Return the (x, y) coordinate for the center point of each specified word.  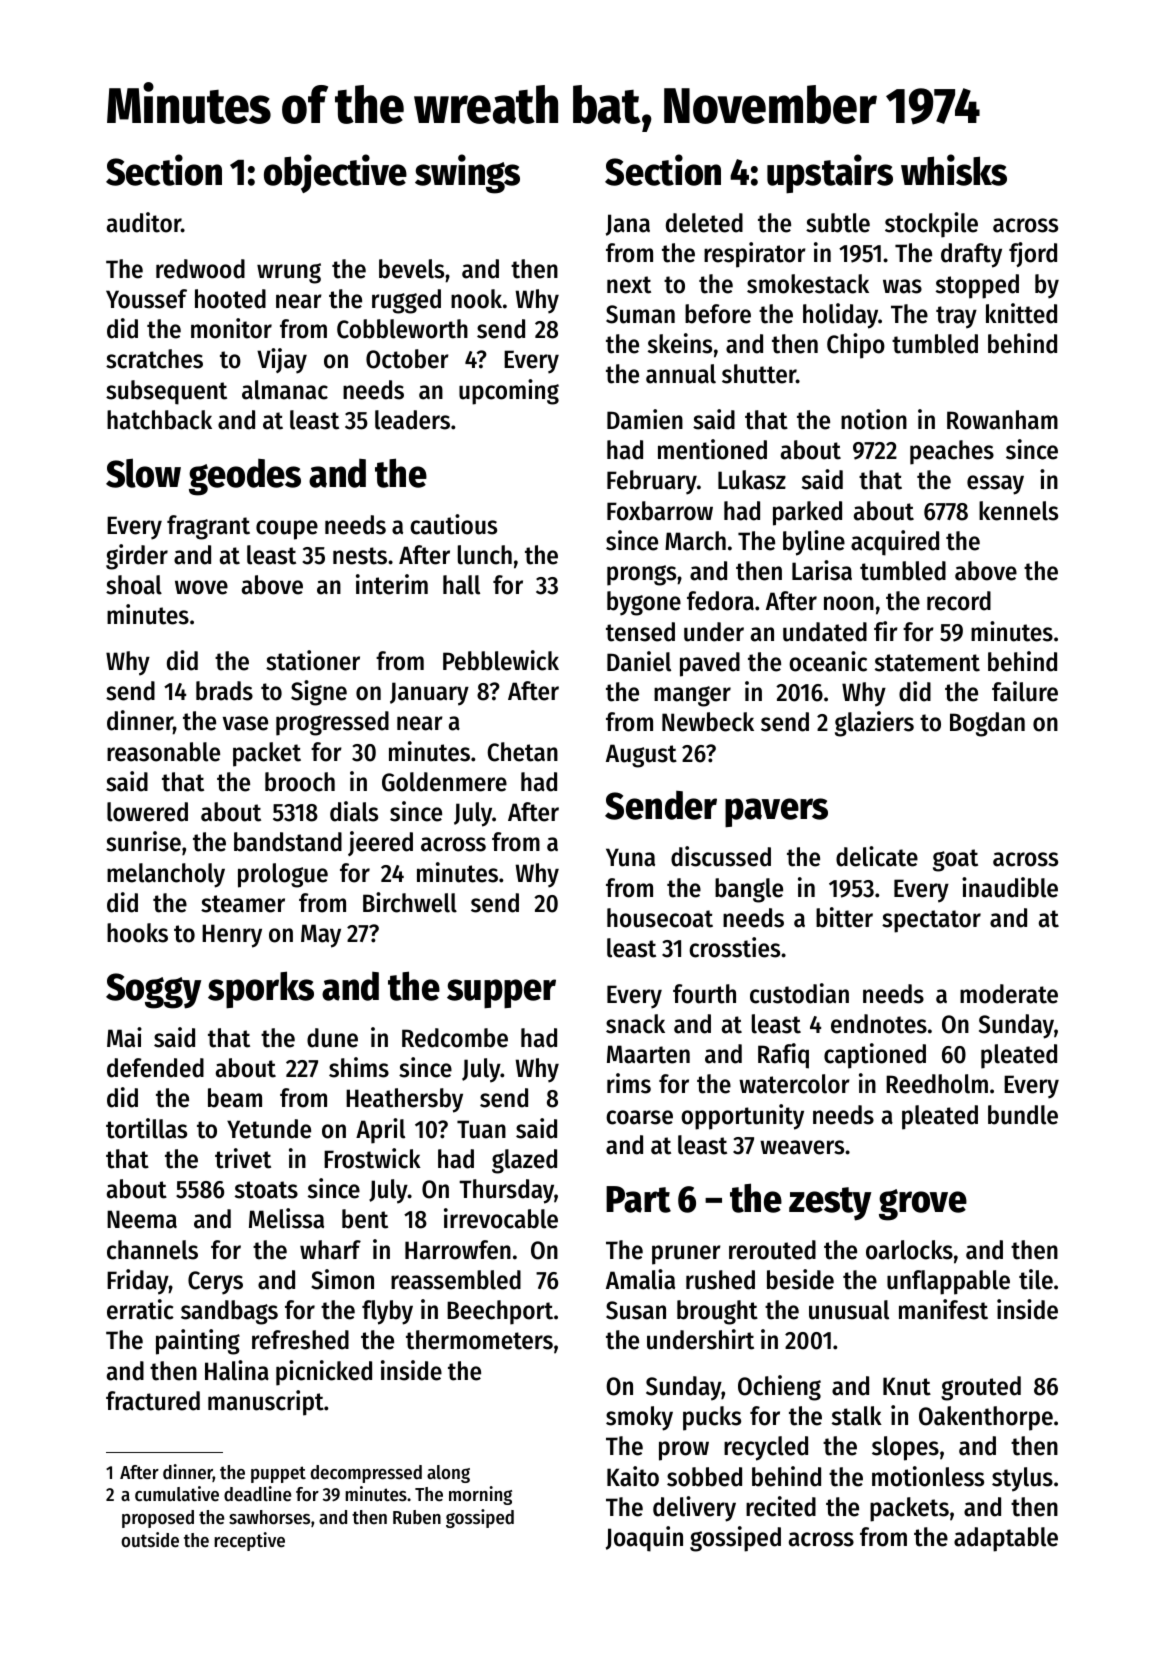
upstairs (830, 174)
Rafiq (783, 1056)
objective (335, 173)
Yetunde (269, 1129)
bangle (749, 890)
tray (956, 317)
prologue (283, 875)
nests (360, 556)
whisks (954, 170)
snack (635, 1024)
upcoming (509, 392)
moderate (1009, 994)
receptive (249, 1541)
